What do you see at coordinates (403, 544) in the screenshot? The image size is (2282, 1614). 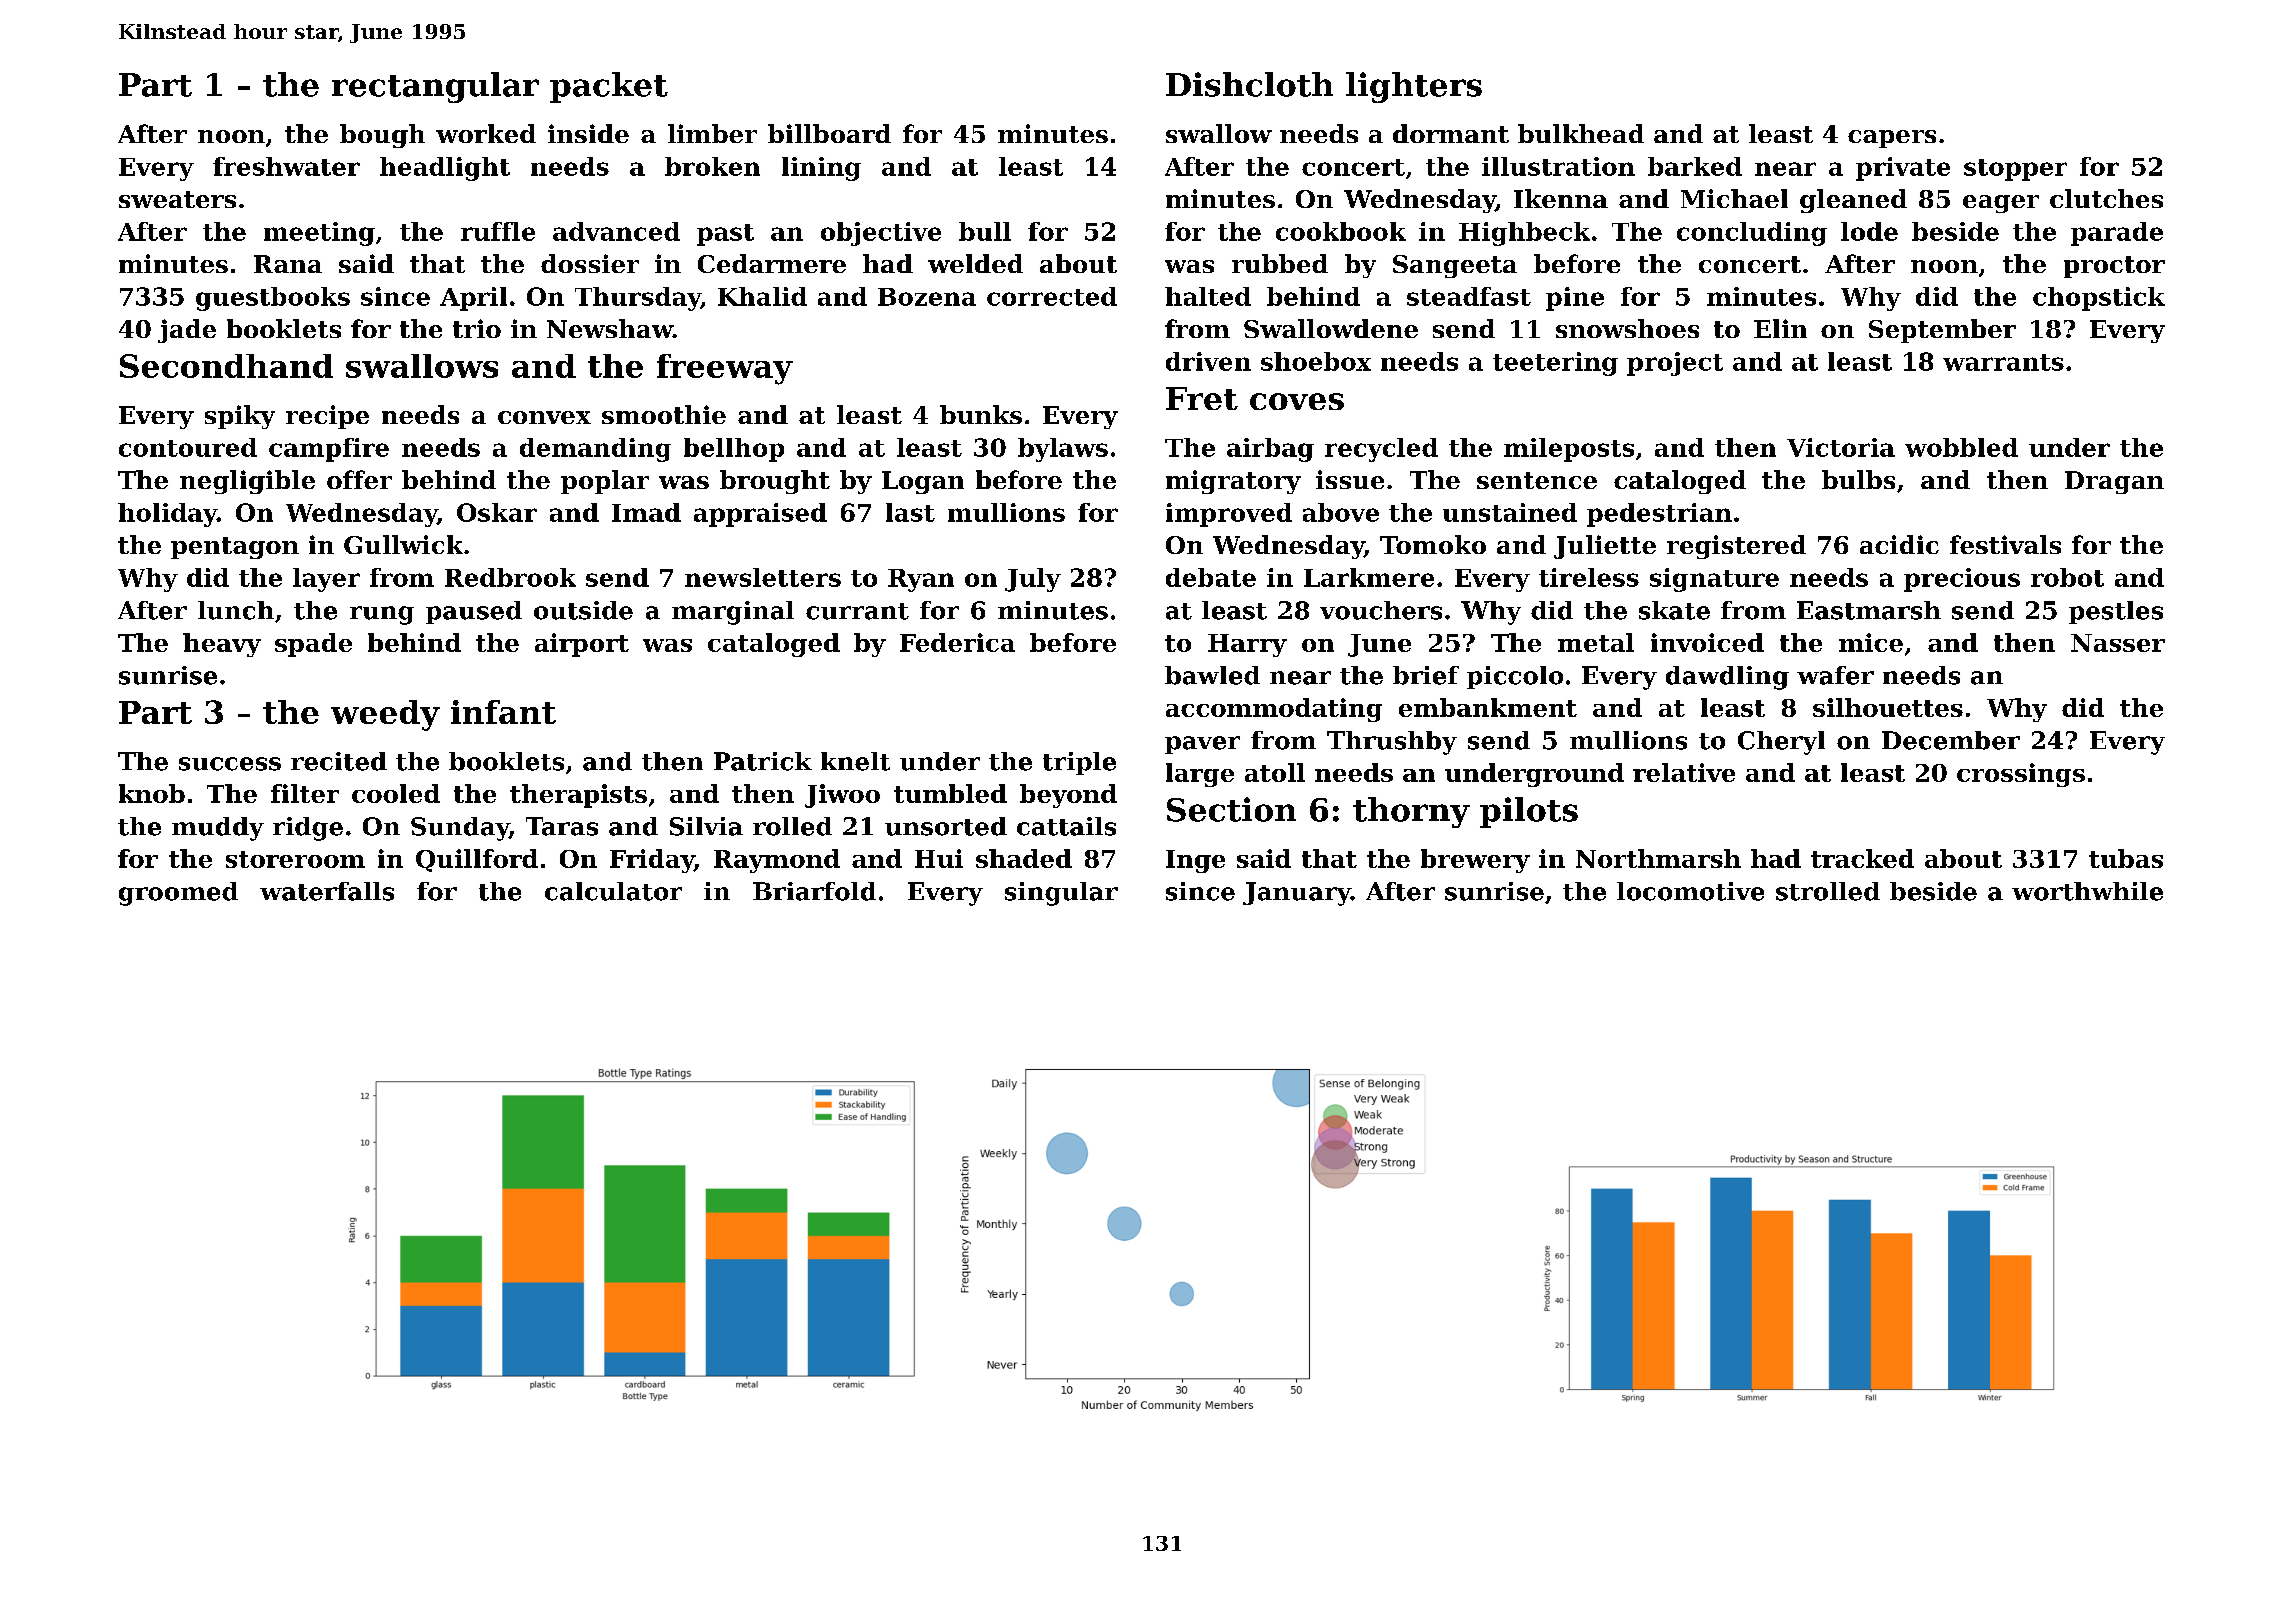 I see `Gullwick` at bounding box center [403, 544].
